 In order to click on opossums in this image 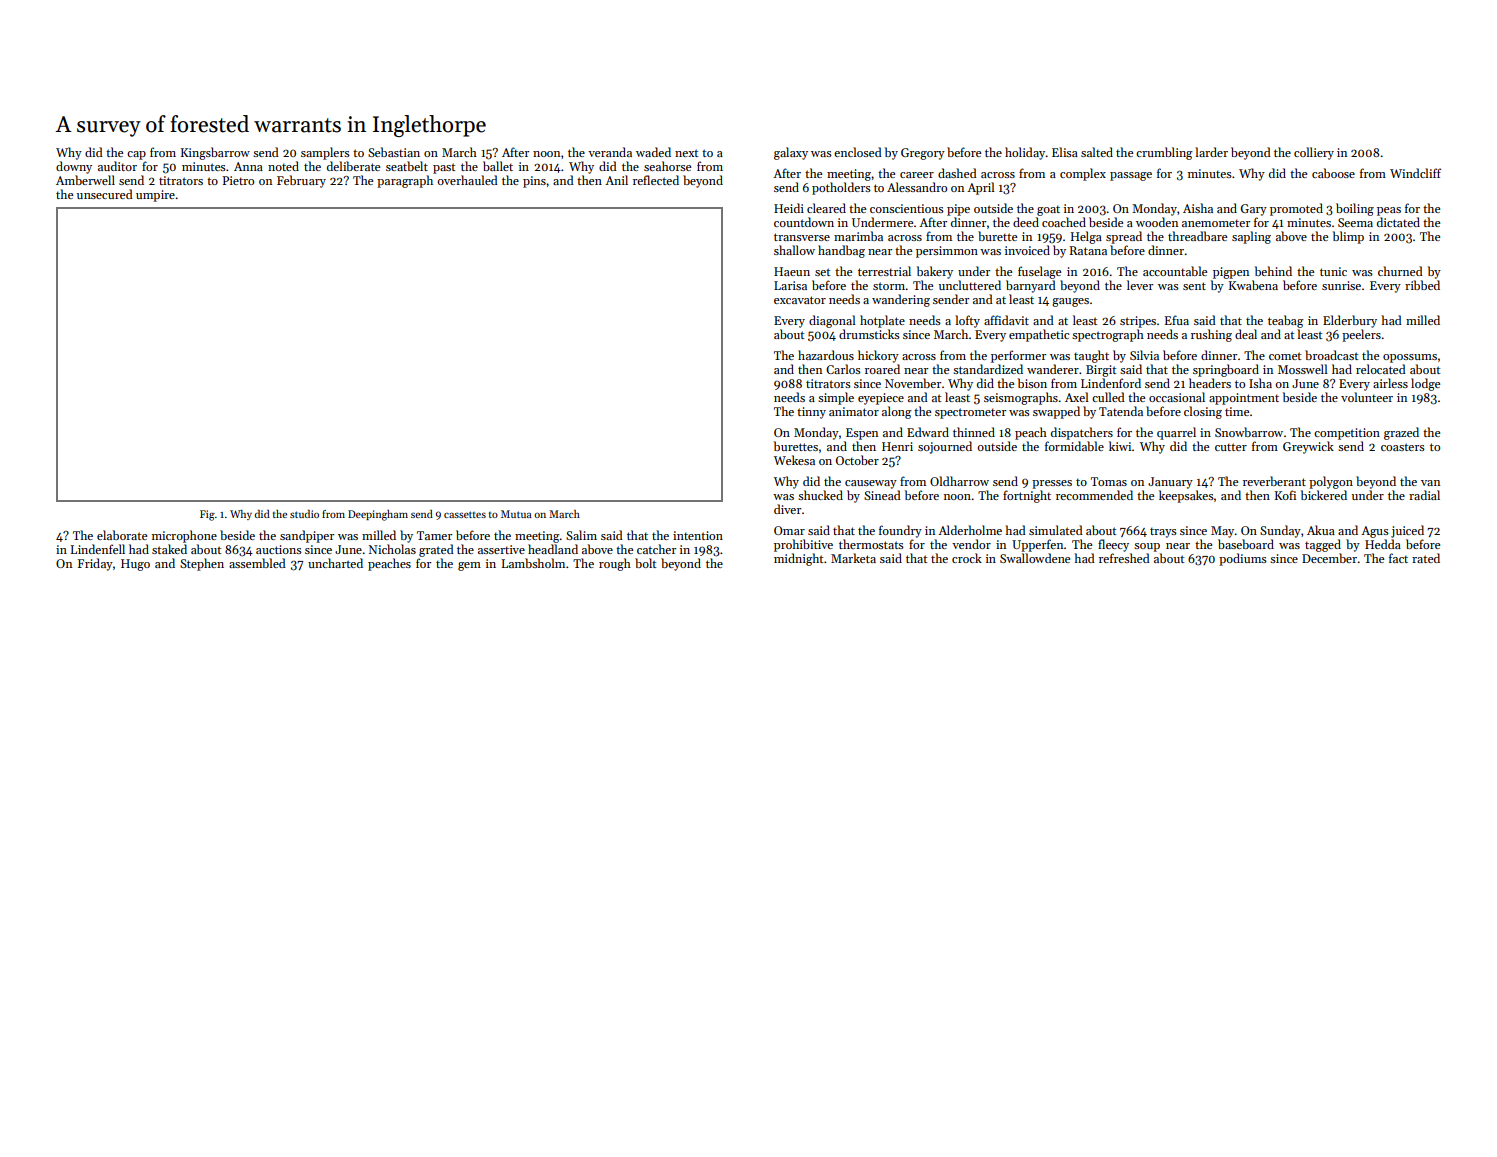, I will do `click(1410, 358)`.
